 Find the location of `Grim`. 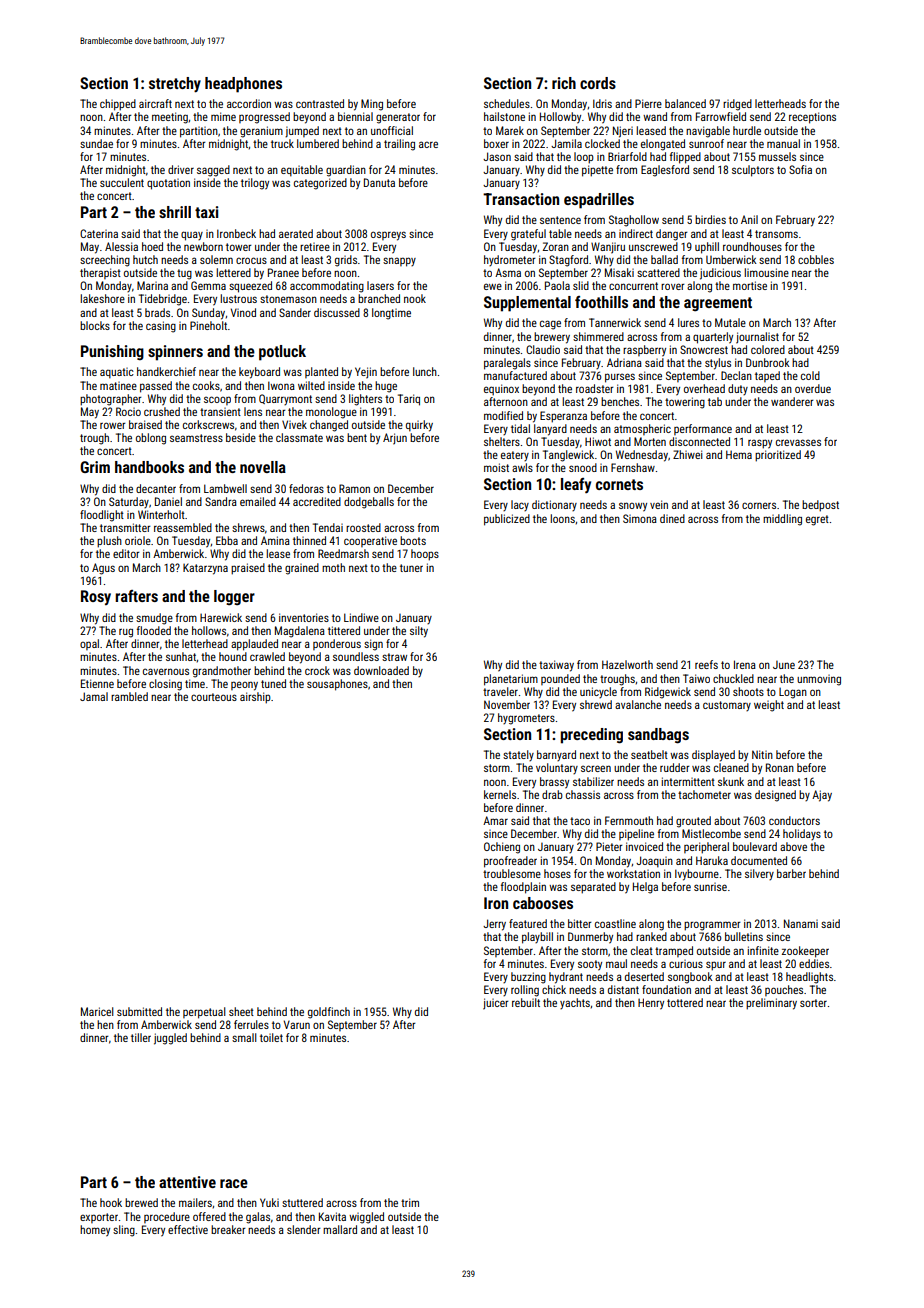

Grim is located at coordinates (95, 467).
